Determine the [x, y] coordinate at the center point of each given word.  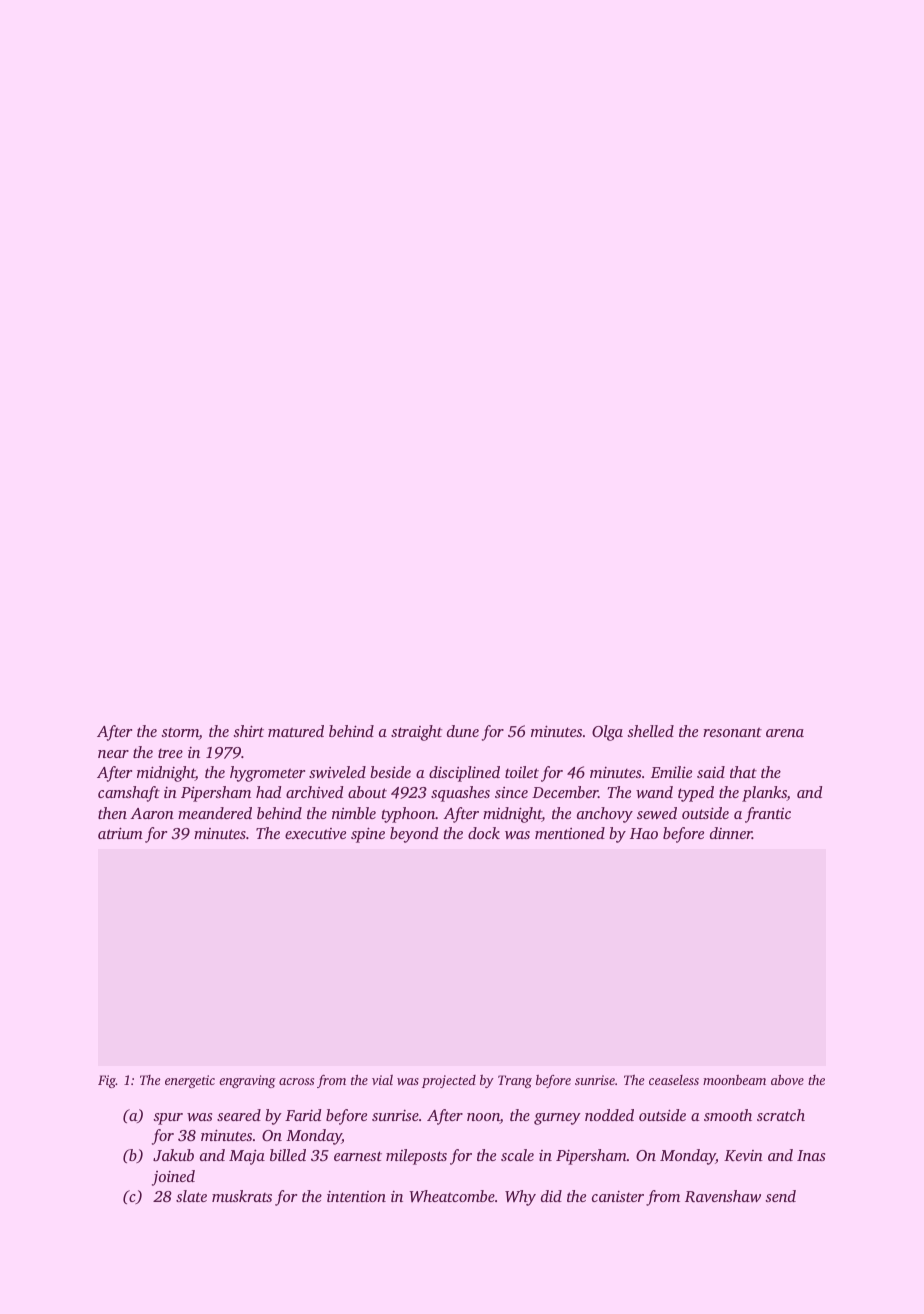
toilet [522, 772]
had [268, 792]
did [551, 1196]
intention [356, 1196]
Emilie [671, 772]
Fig [107, 1081]
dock [484, 833]
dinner [731, 833]
